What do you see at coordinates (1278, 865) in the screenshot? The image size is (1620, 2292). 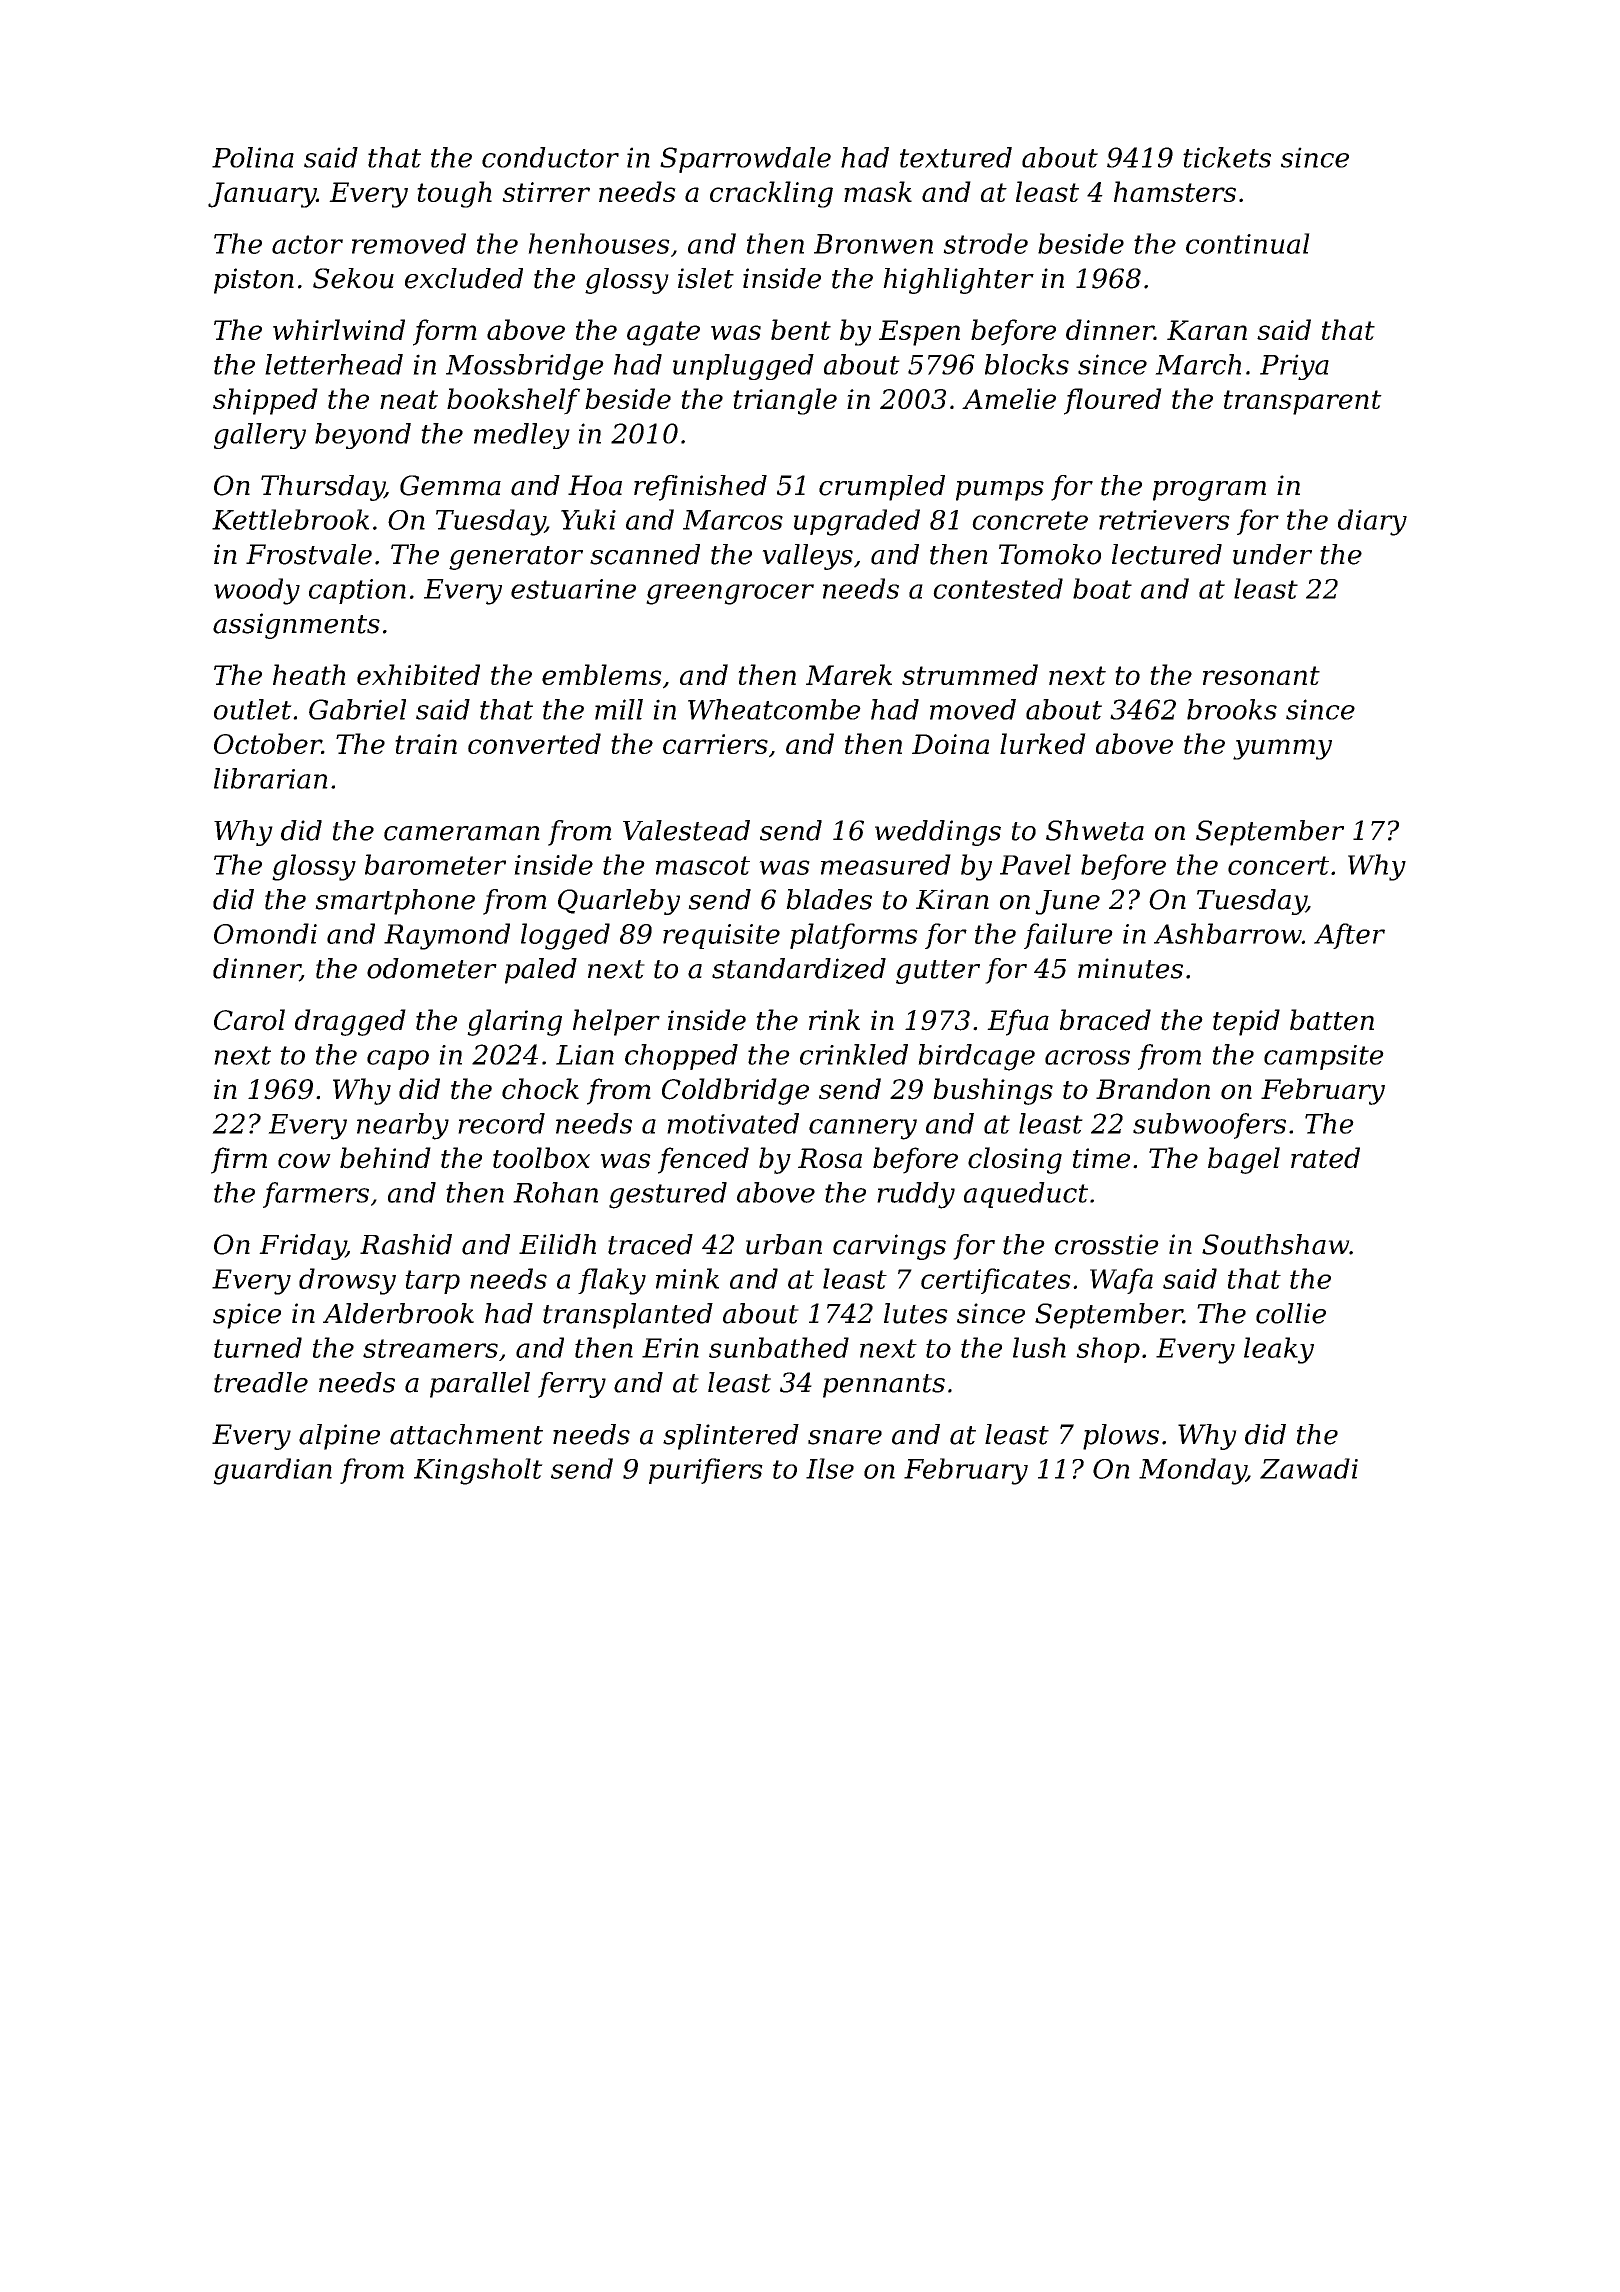 I see `concert` at bounding box center [1278, 865].
